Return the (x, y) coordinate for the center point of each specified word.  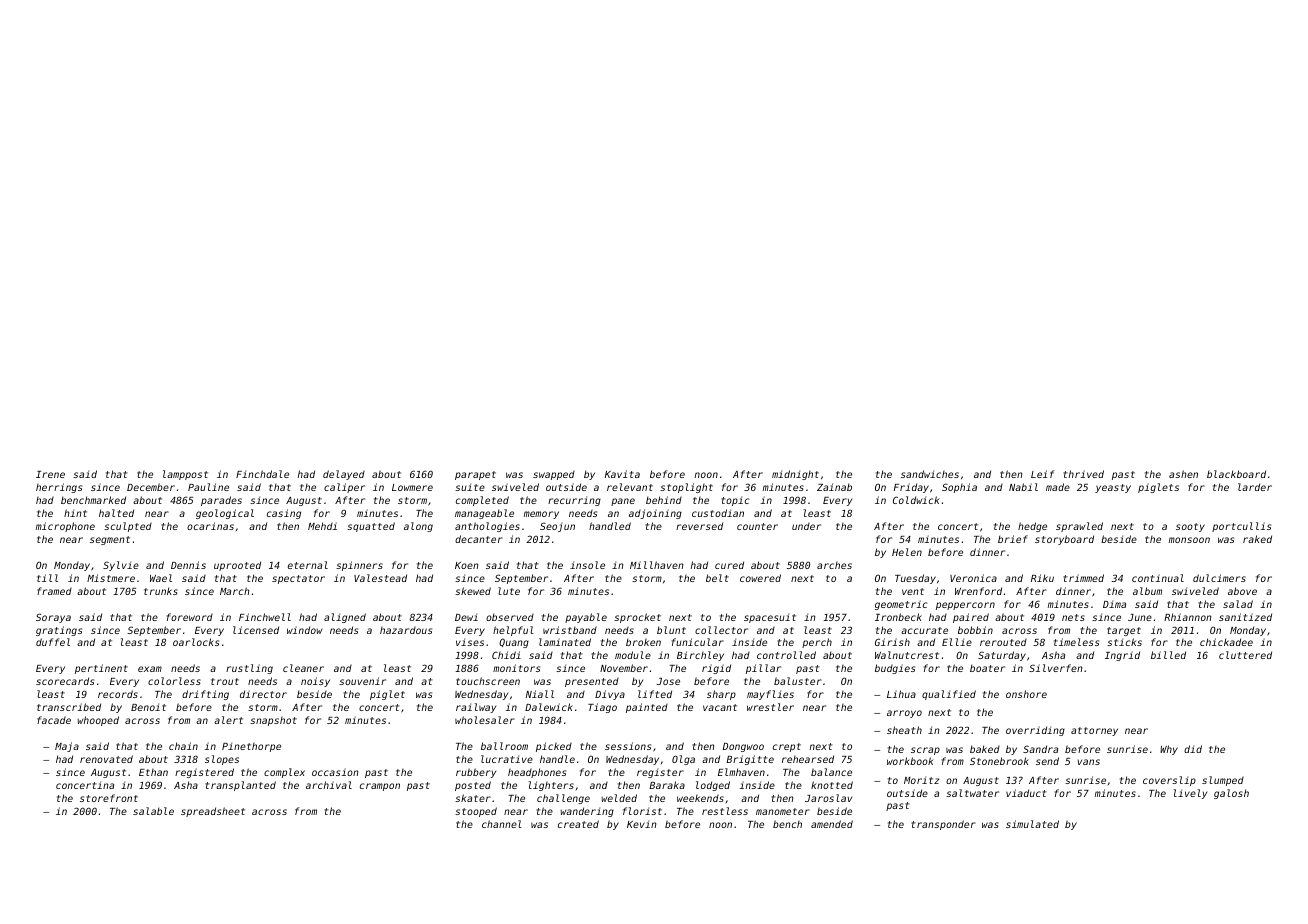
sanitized (1245, 617)
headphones (537, 773)
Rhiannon (1187, 617)
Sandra (1040, 749)
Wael (161, 578)
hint (75, 513)
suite (470, 487)
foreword (189, 617)
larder (1255, 487)
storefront (109, 798)
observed (510, 617)
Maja (67, 747)
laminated (565, 642)
